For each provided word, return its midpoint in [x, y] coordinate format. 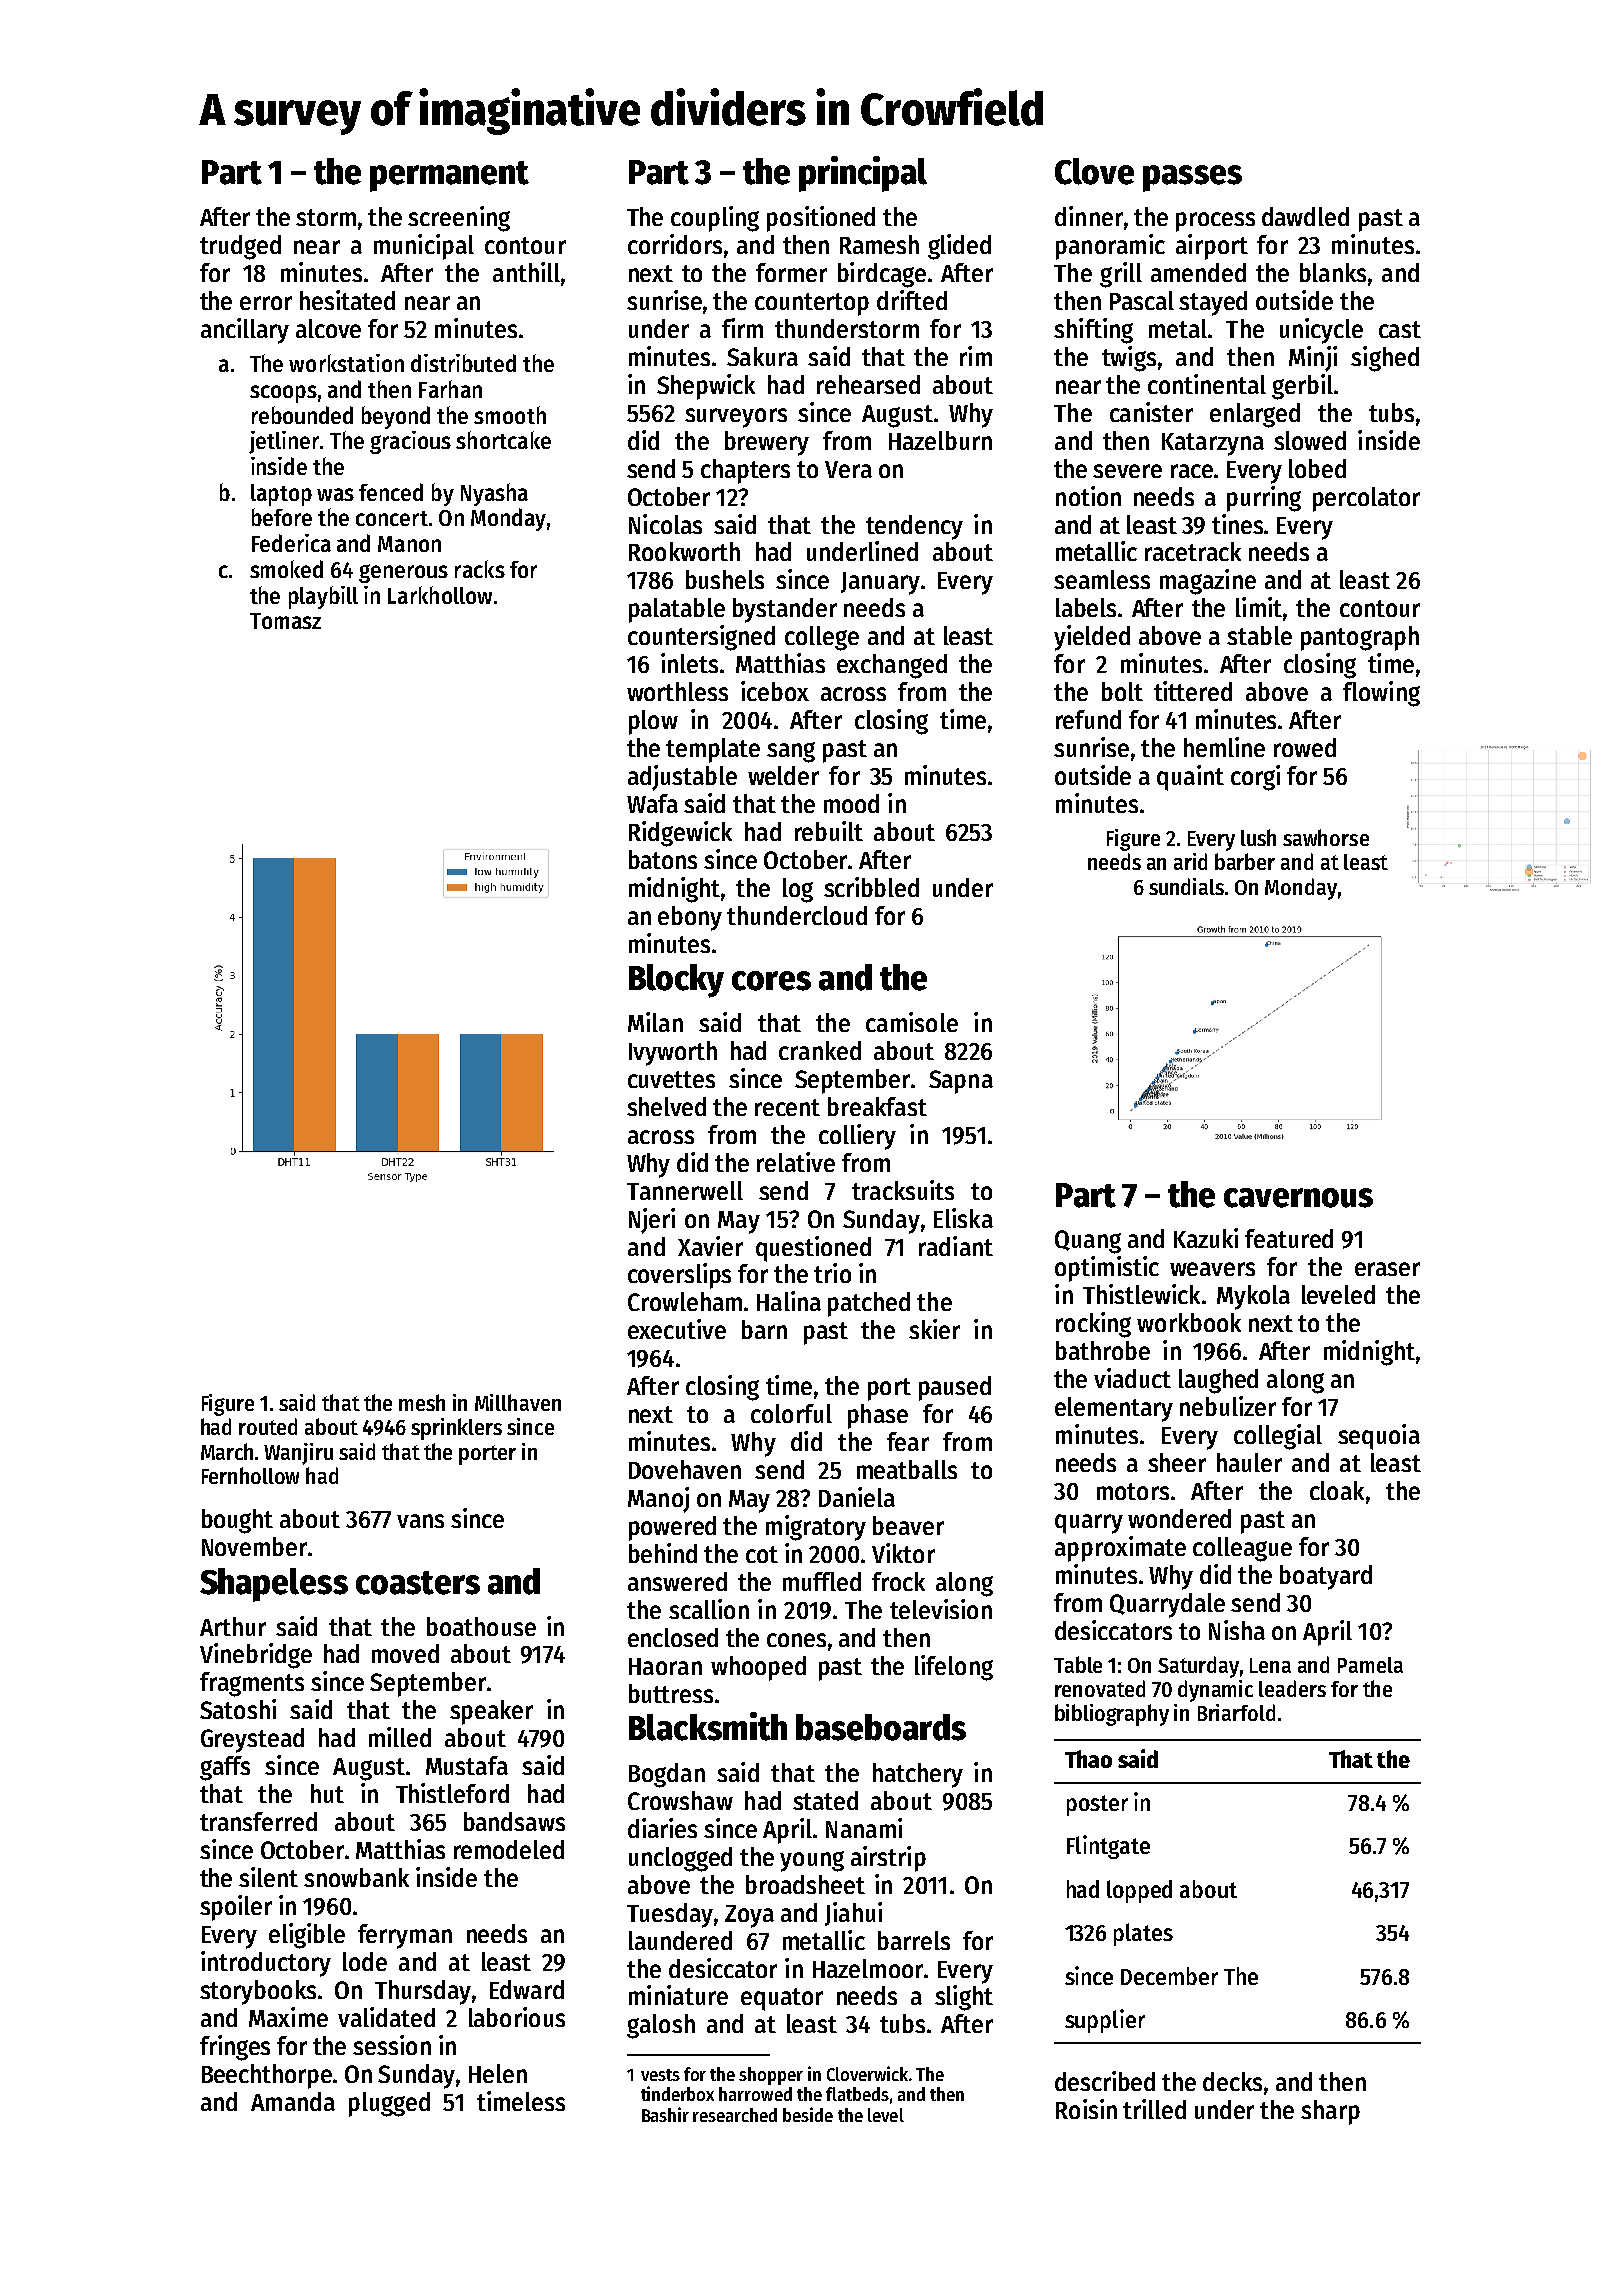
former [791, 272]
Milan [655, 1022]
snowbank [356, 1877]
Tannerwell [685, 1190]
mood [851, 803]
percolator [1366, 499]
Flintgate [1108, 1847]
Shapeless [274, 1585]
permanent [449, 176]
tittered [1193, 691]
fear [908, 1441]
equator [782, 1999]
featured [1289, 1238]
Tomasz [285, 621]
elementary [1114, 1409]
